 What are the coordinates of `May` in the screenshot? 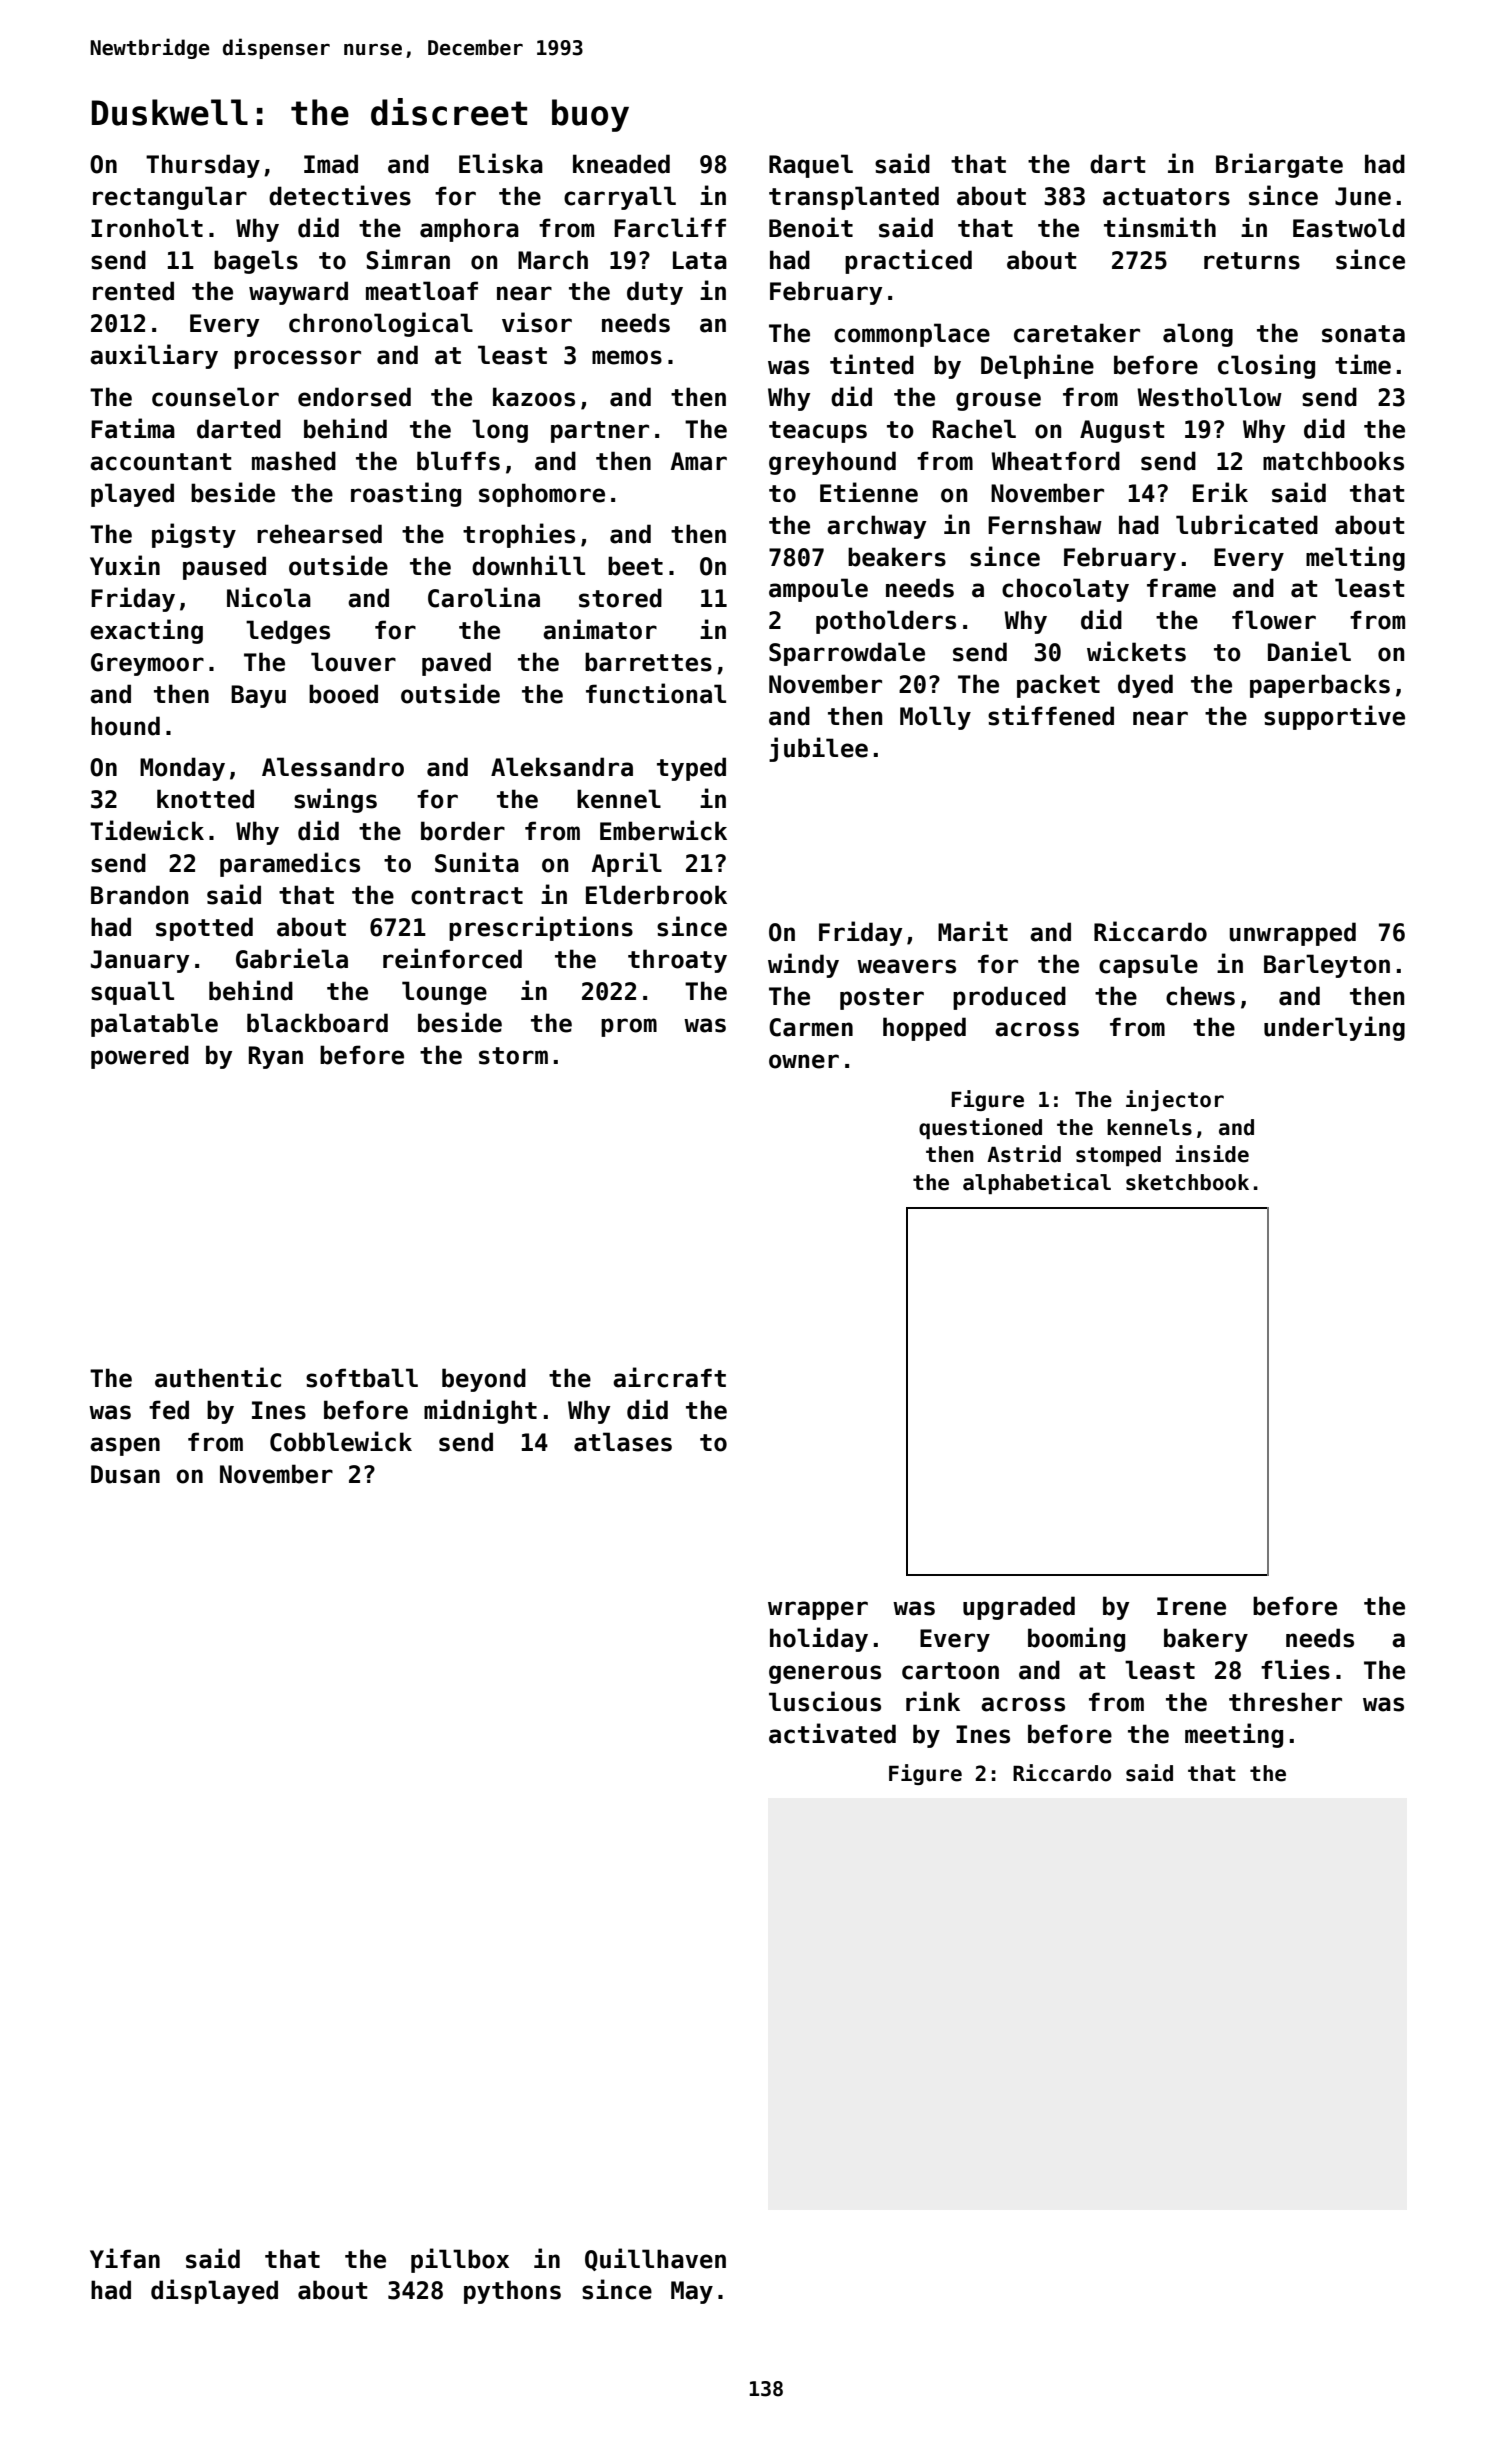 It's located at (692, 2292).
